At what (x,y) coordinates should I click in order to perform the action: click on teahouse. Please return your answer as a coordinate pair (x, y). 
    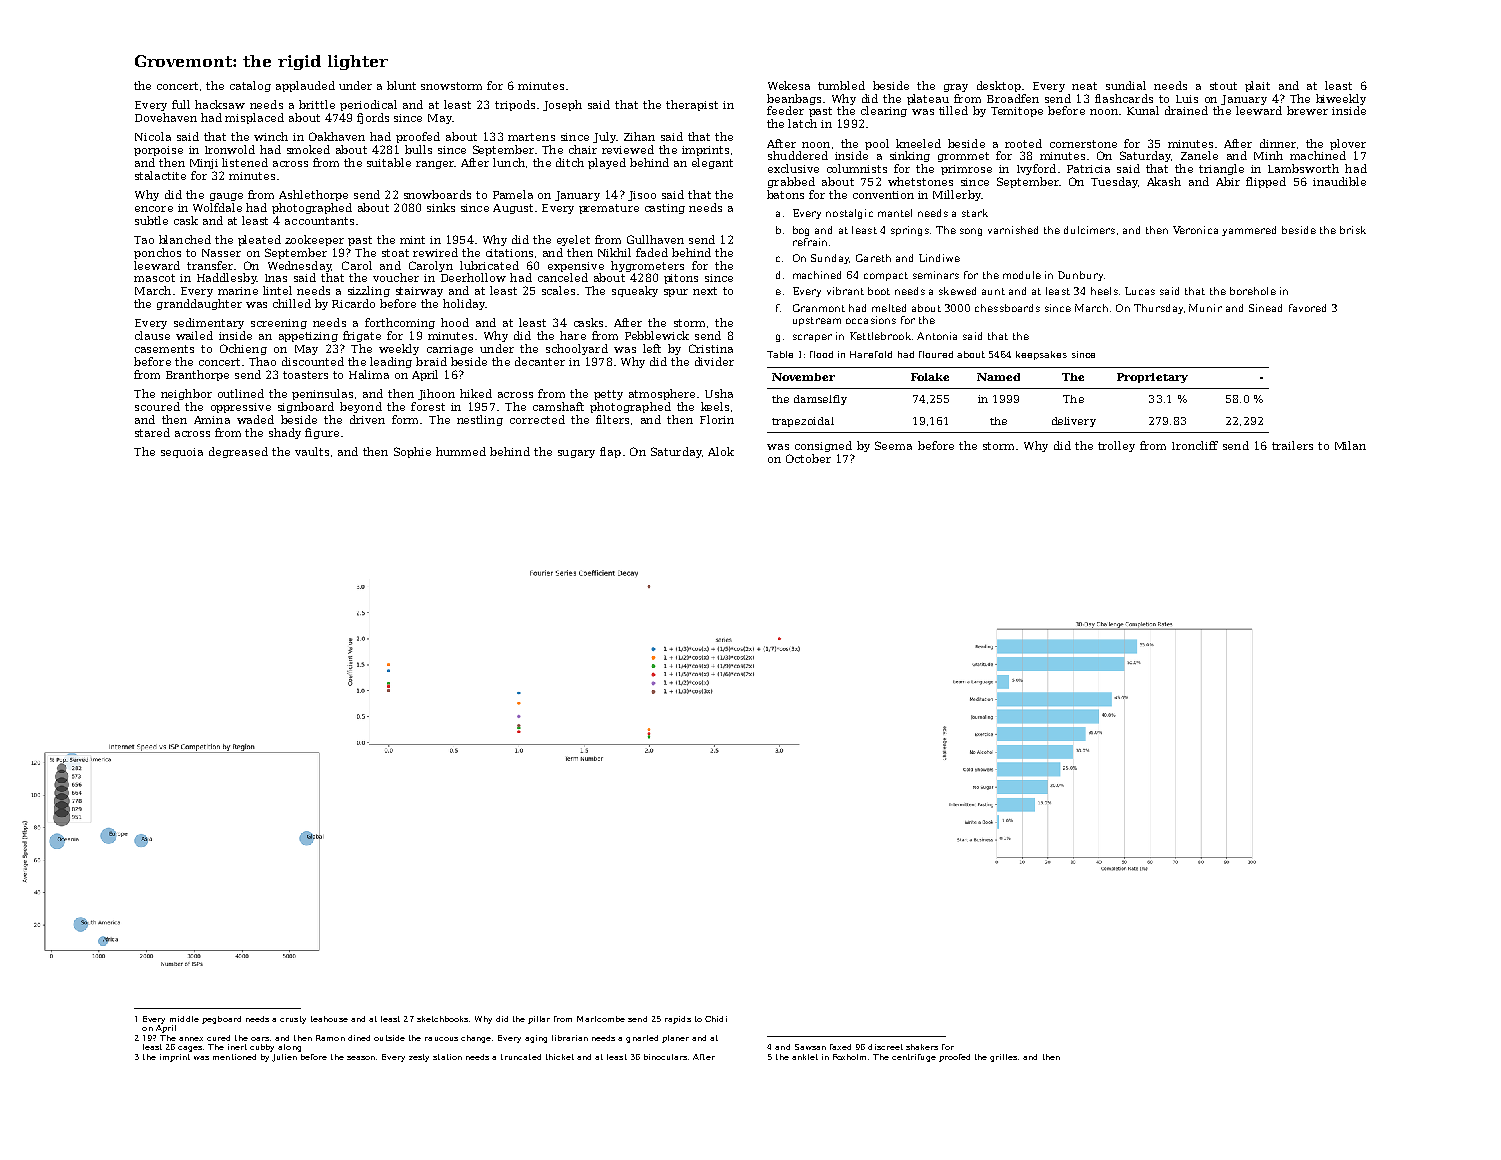
    Looking at the image, I should click on (329, 1019).
